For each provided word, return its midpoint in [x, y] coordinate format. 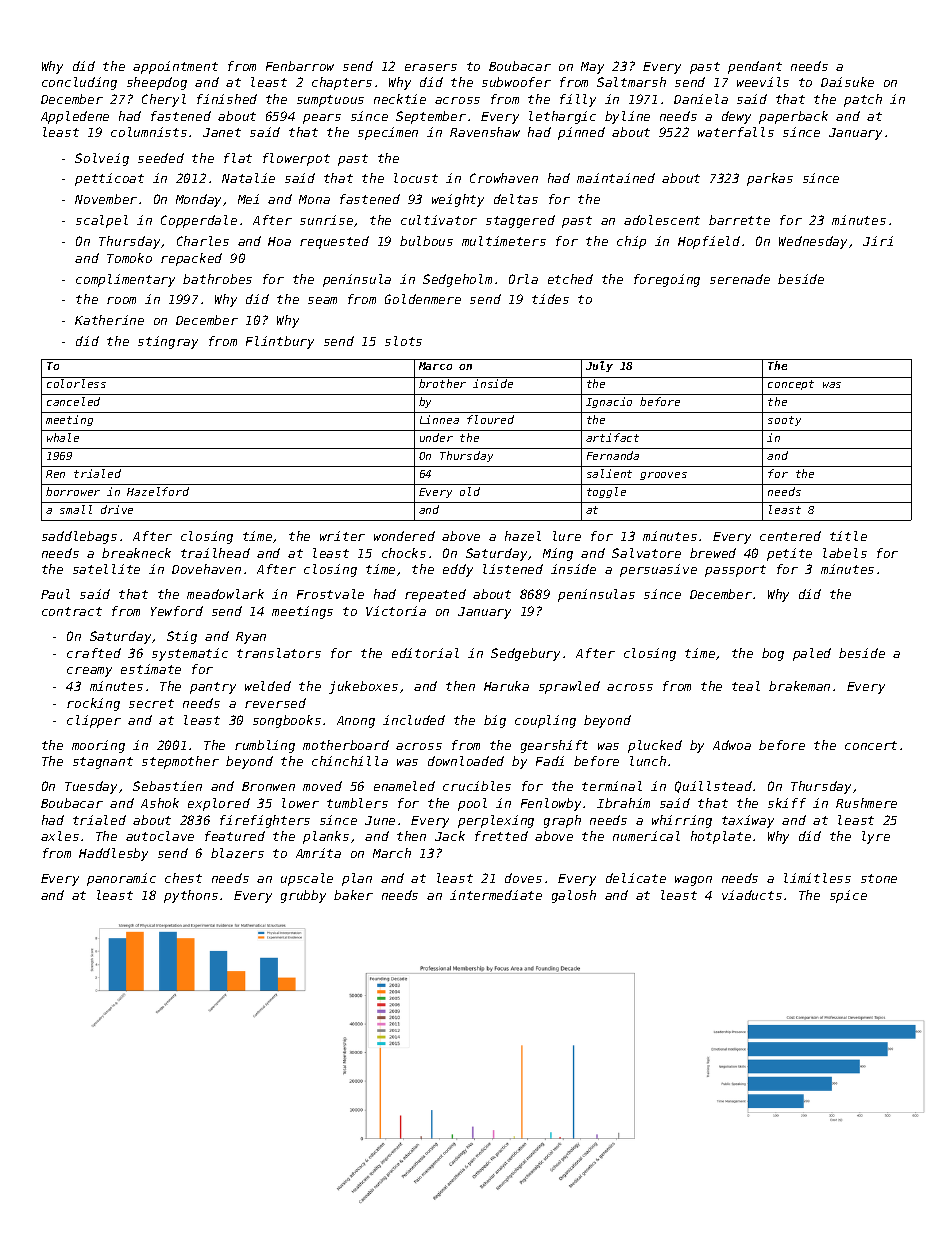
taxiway [748, 821]
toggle [606, 492]
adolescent [662, 220]
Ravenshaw [485, 132]
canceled [73, 401]
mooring [98, 746]
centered [790, 536]
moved [322, 786]
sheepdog [157, 83]
